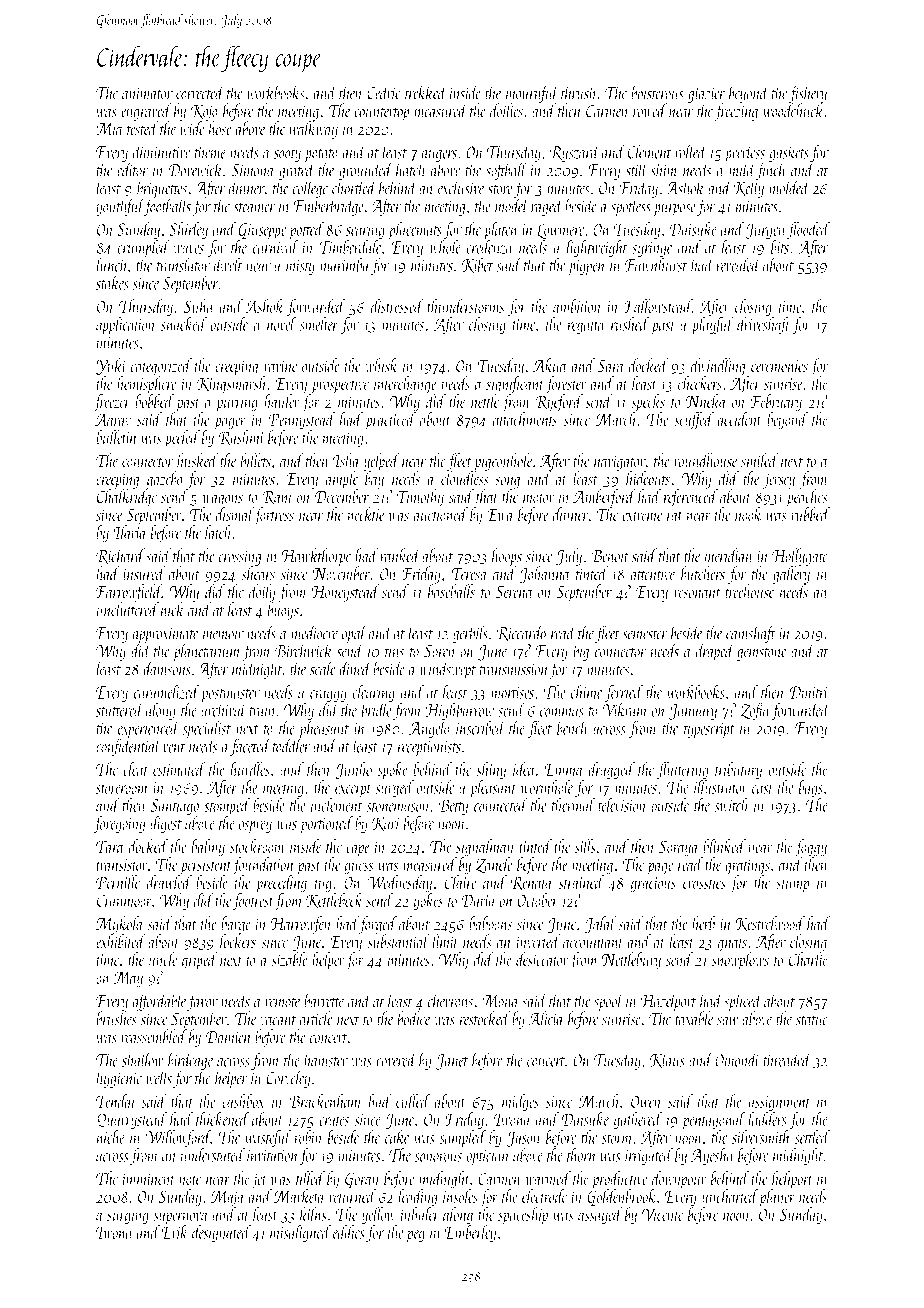 The width and height of the document is (924, 1308). Describe the element at coordinates (120, 925) in the document. I see `Mykola` at that location.
